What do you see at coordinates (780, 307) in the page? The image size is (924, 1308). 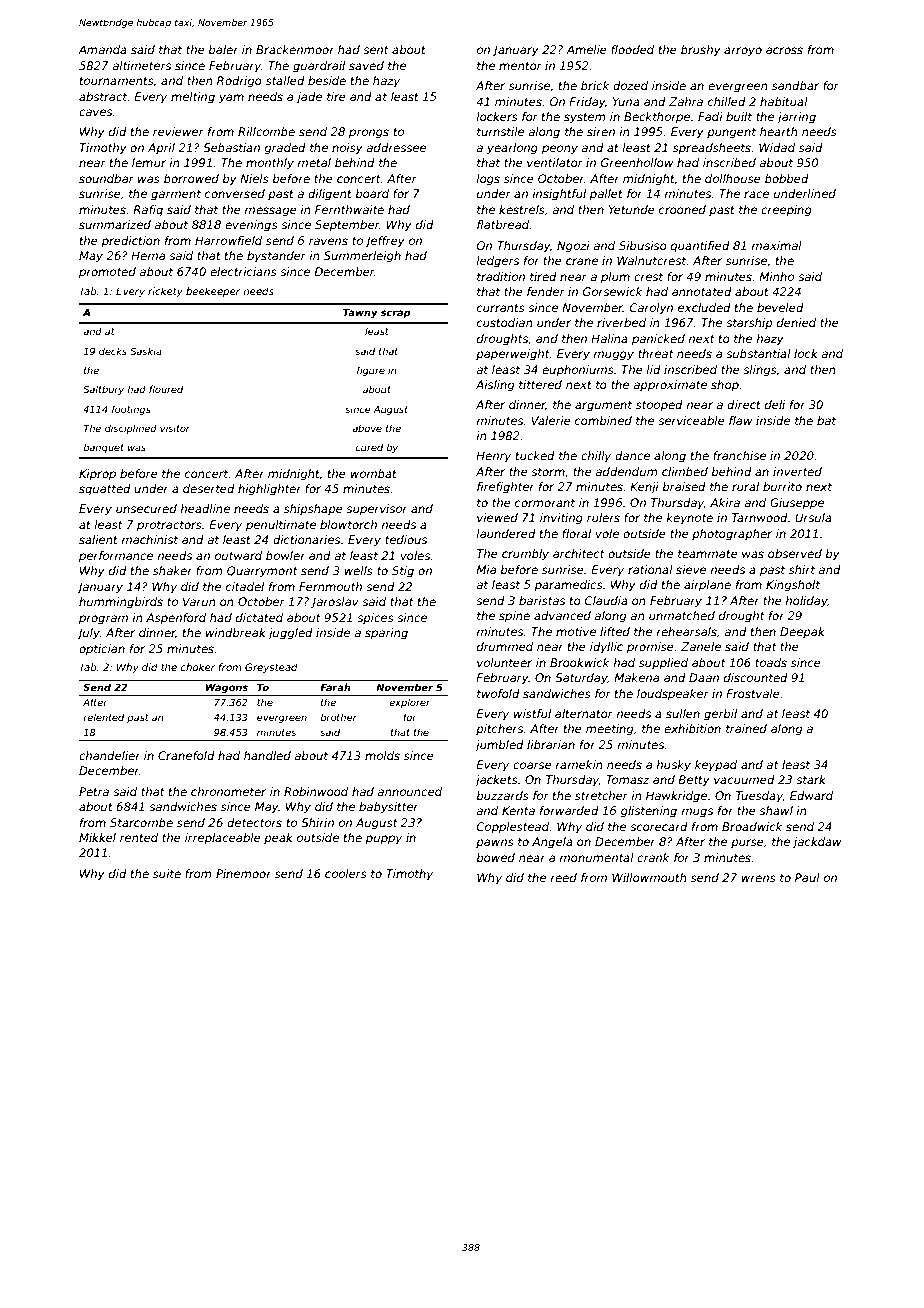 I see `beveled` at bounding box center [780, 307].
